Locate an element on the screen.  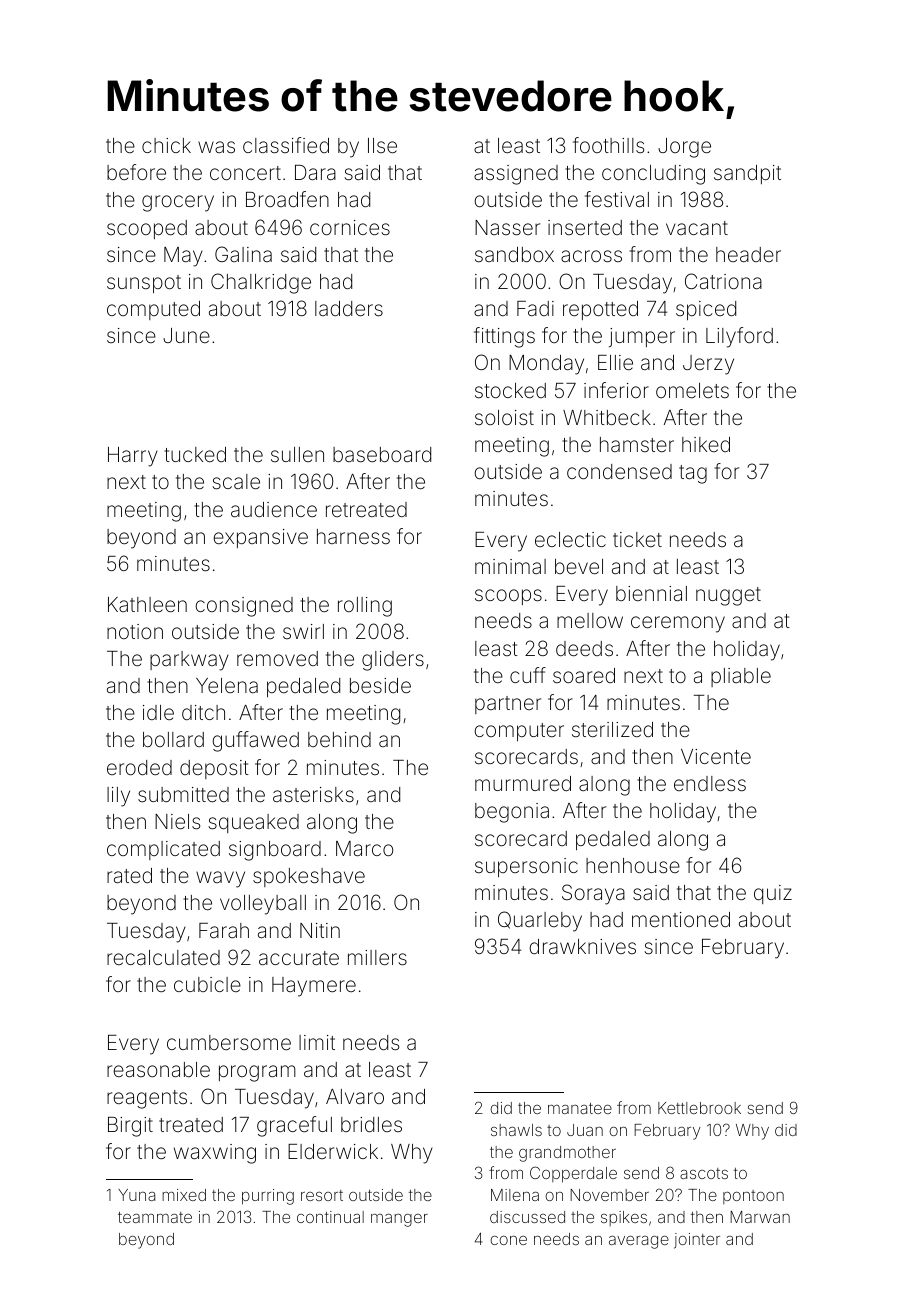
program is located at coordinates (257, 1073).
